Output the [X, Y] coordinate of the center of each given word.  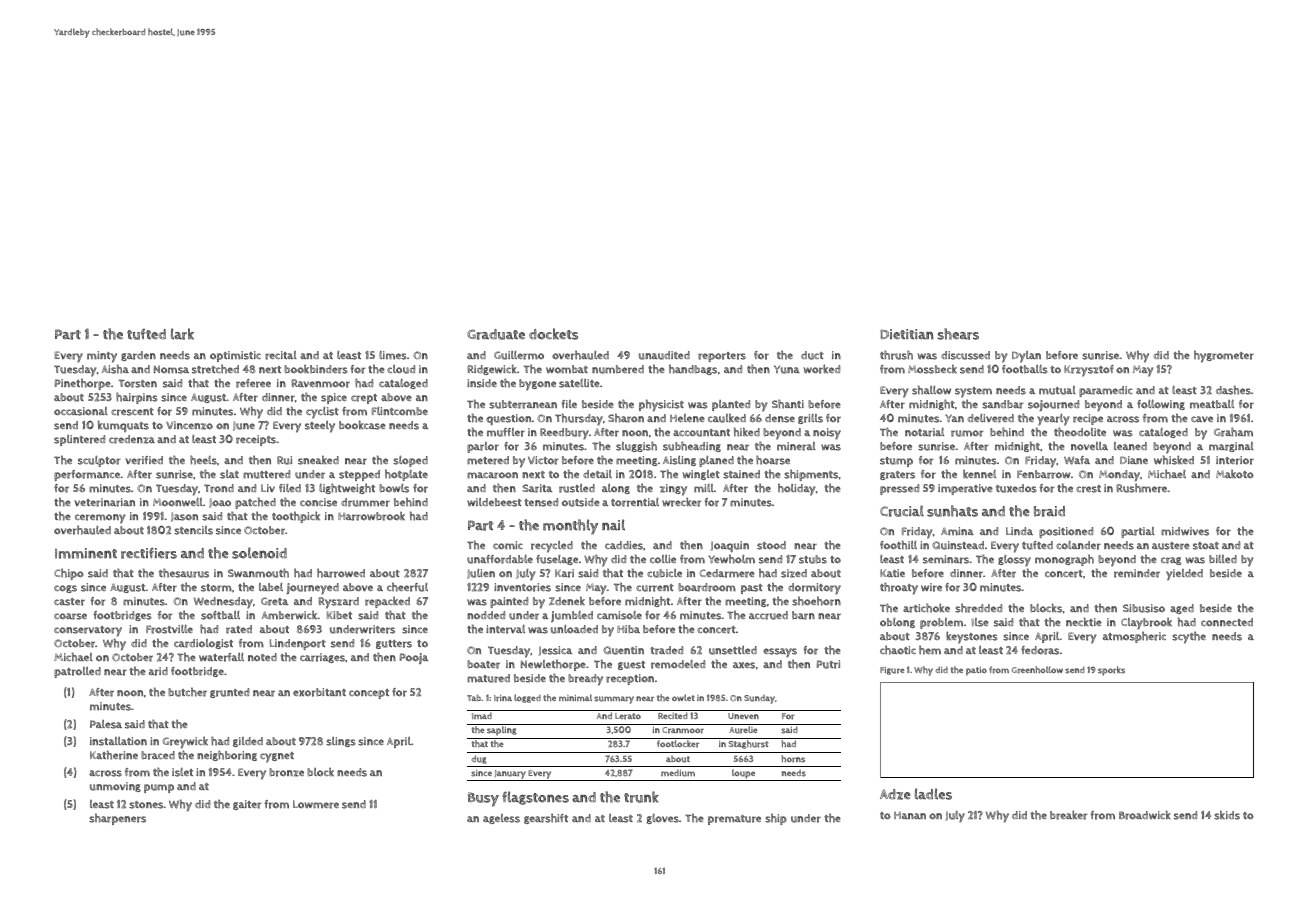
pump [159, 788]
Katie [892, 573]
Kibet [339, 615]
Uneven [743, 716]
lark [182, 334]
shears [958, 334]
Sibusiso [1144, 608]
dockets [553, 334]
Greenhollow [1037, 670]
